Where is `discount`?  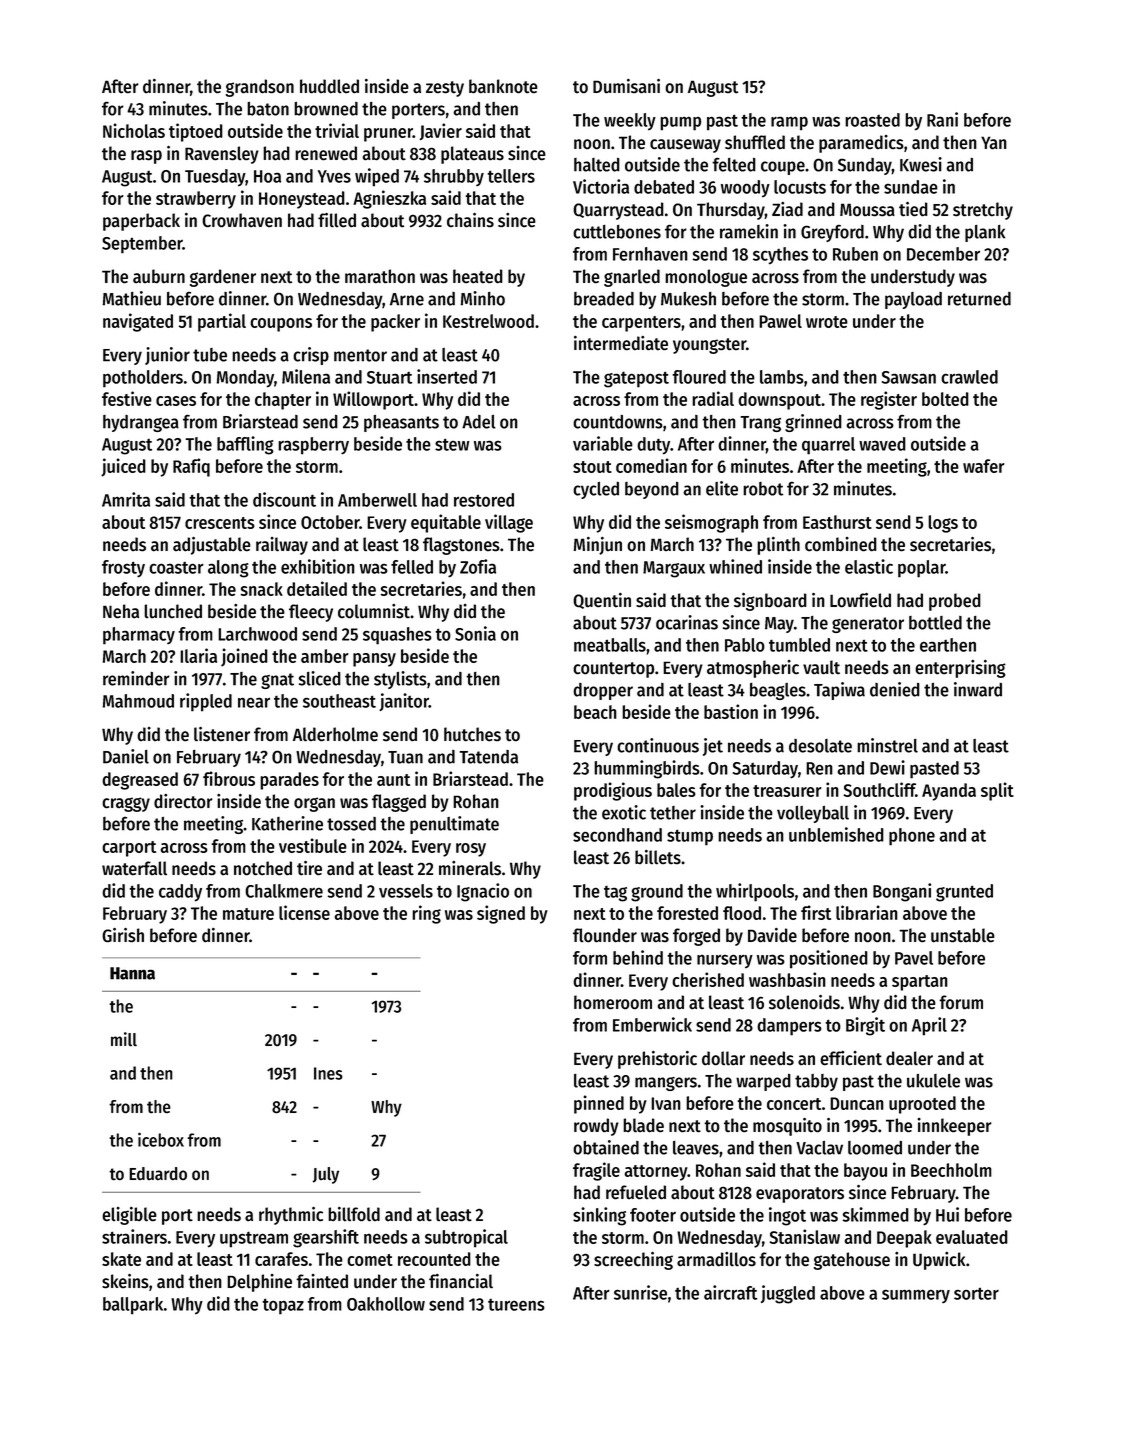 discount is located at coordinates (284, 499).
